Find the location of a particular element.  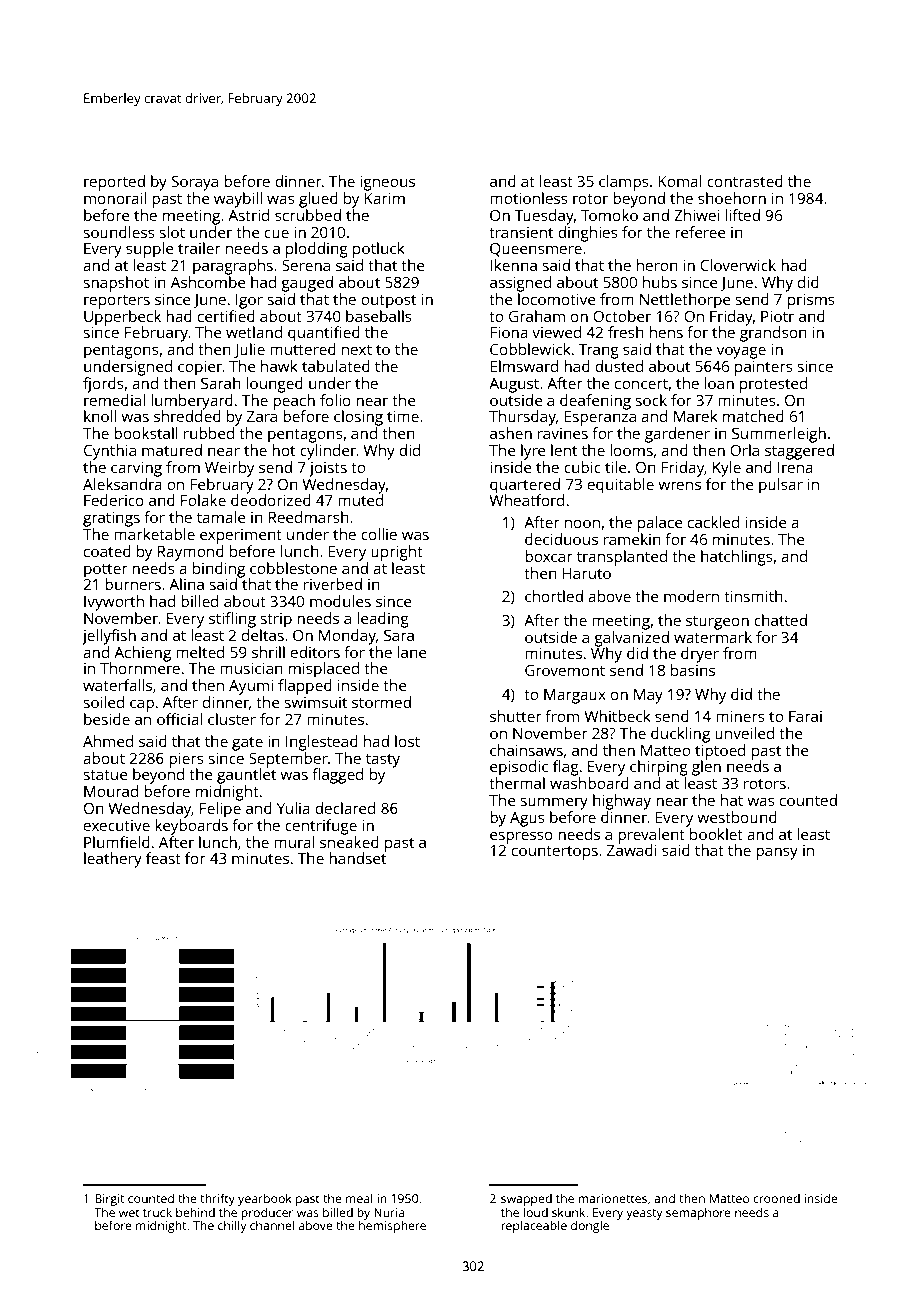

locomotive is located at coordinates (557, 299).
